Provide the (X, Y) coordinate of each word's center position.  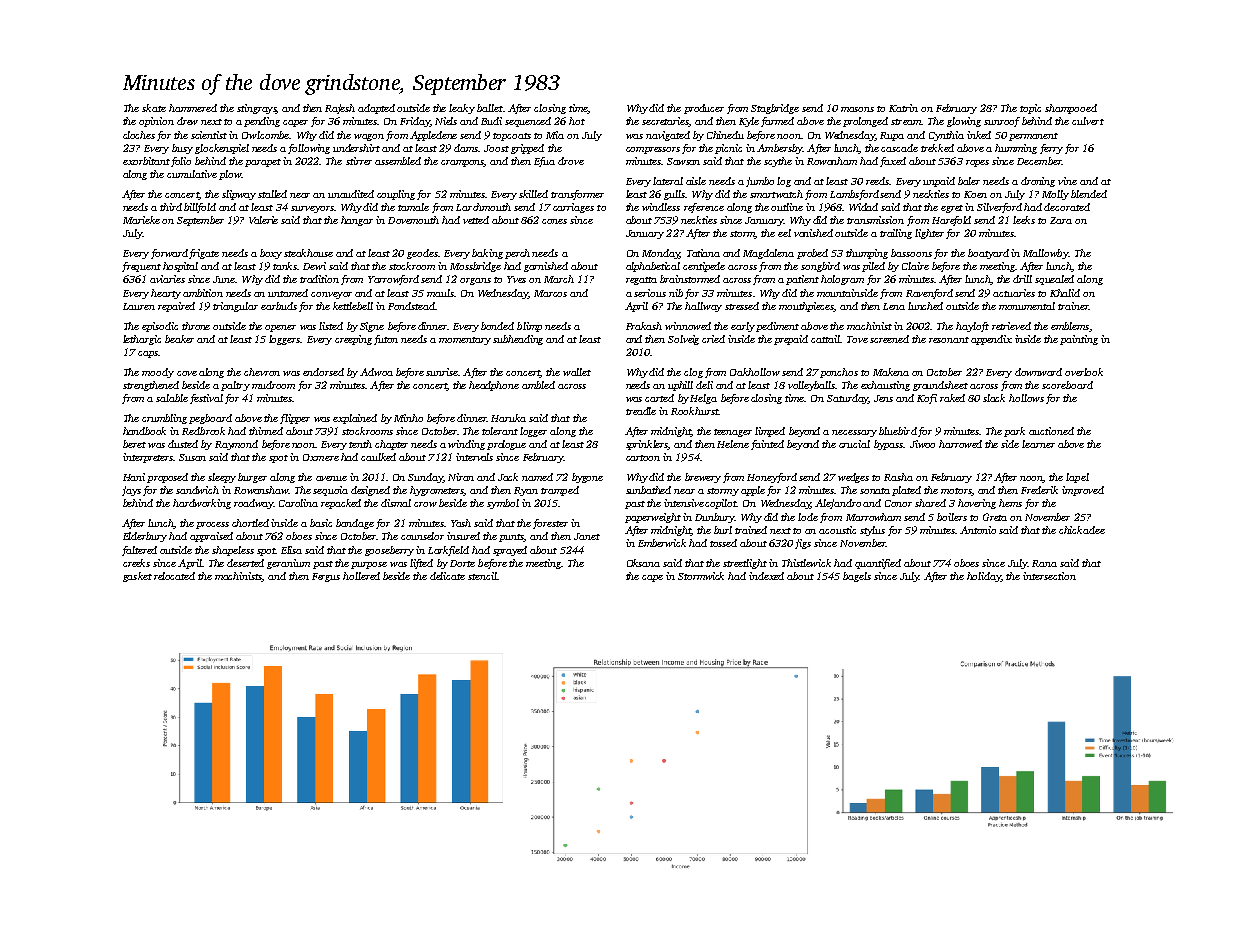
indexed (766, 576)
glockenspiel (222, 149)
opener (280, 328)
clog (693, 373)
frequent (141, 267)
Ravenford (929, 294)
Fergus (326, 577)
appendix (991, 340)
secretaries (665, 122)
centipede (704, 267)
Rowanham (832, 161)
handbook (144, 431)
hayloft (972, 327)
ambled (538, 385)
